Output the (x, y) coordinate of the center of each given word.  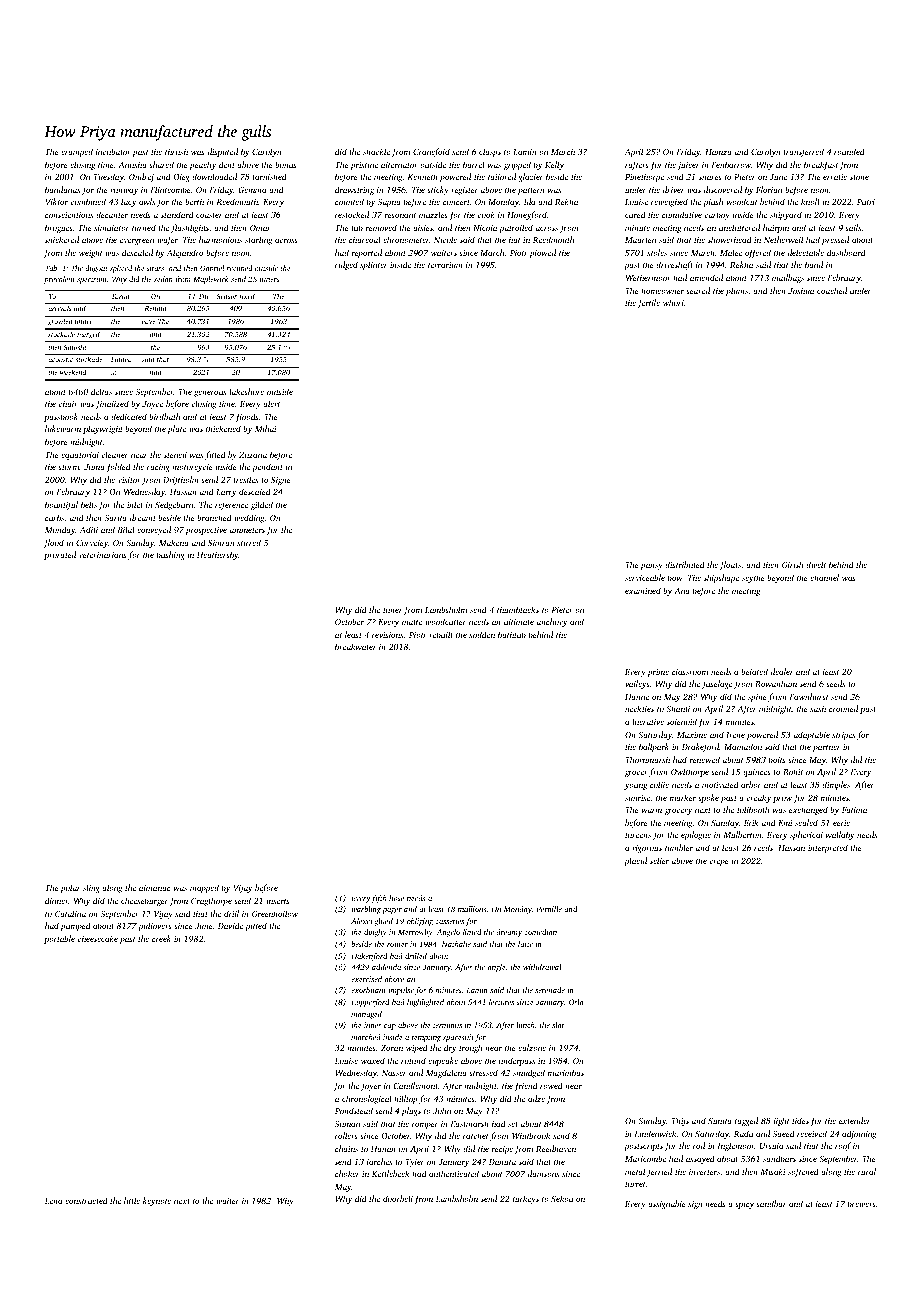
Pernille (549, 909)
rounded (849, 151)
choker (347, 1173)
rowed (551, 1085)
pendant (267, 467)
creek (161, 938)
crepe (719, 862)
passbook (61, 417)
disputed (223, 152)
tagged (746, 1121)
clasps (490, 152)
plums (737, 291)
